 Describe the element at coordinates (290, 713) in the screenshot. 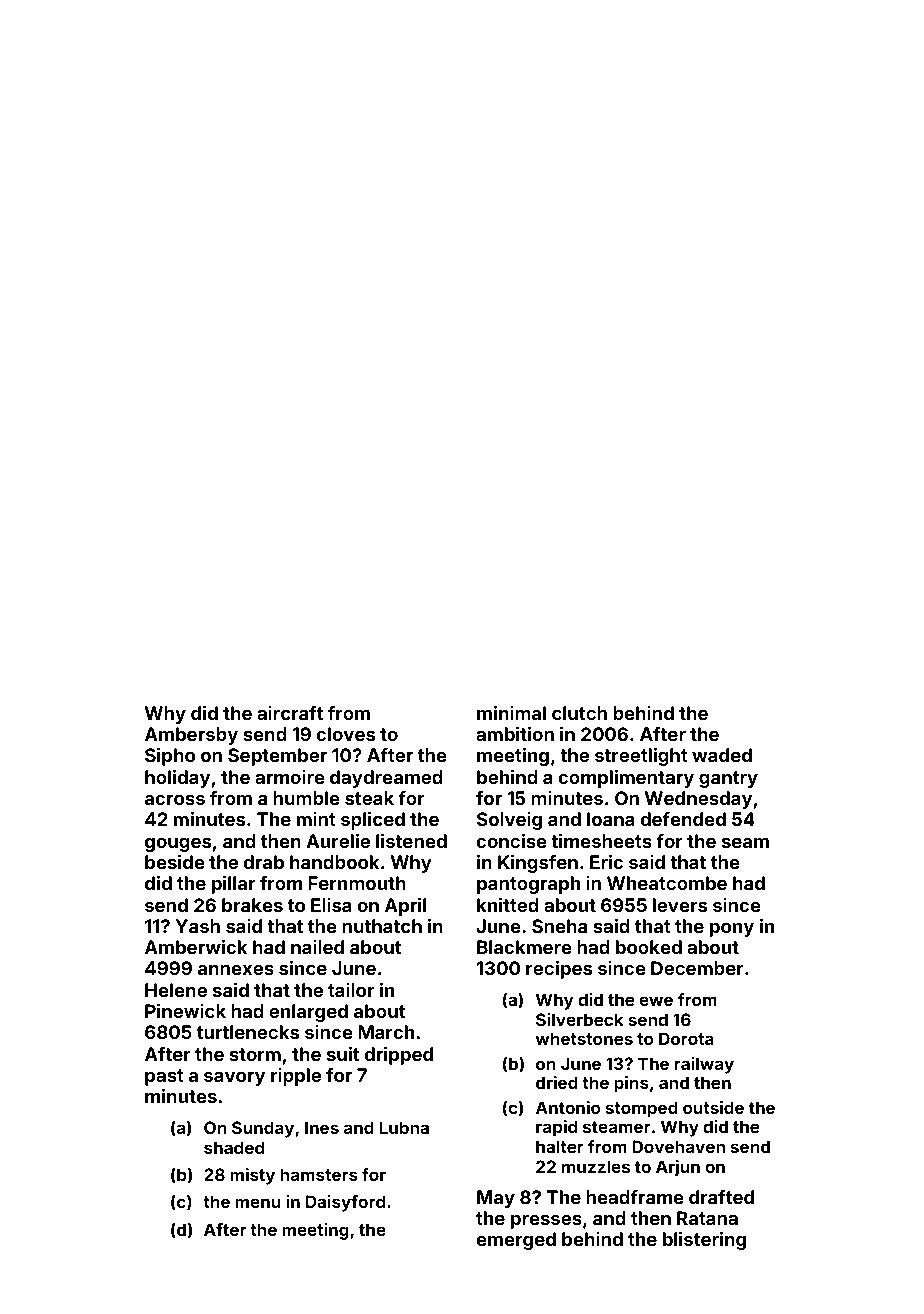

I see `aircraft` at that location.
